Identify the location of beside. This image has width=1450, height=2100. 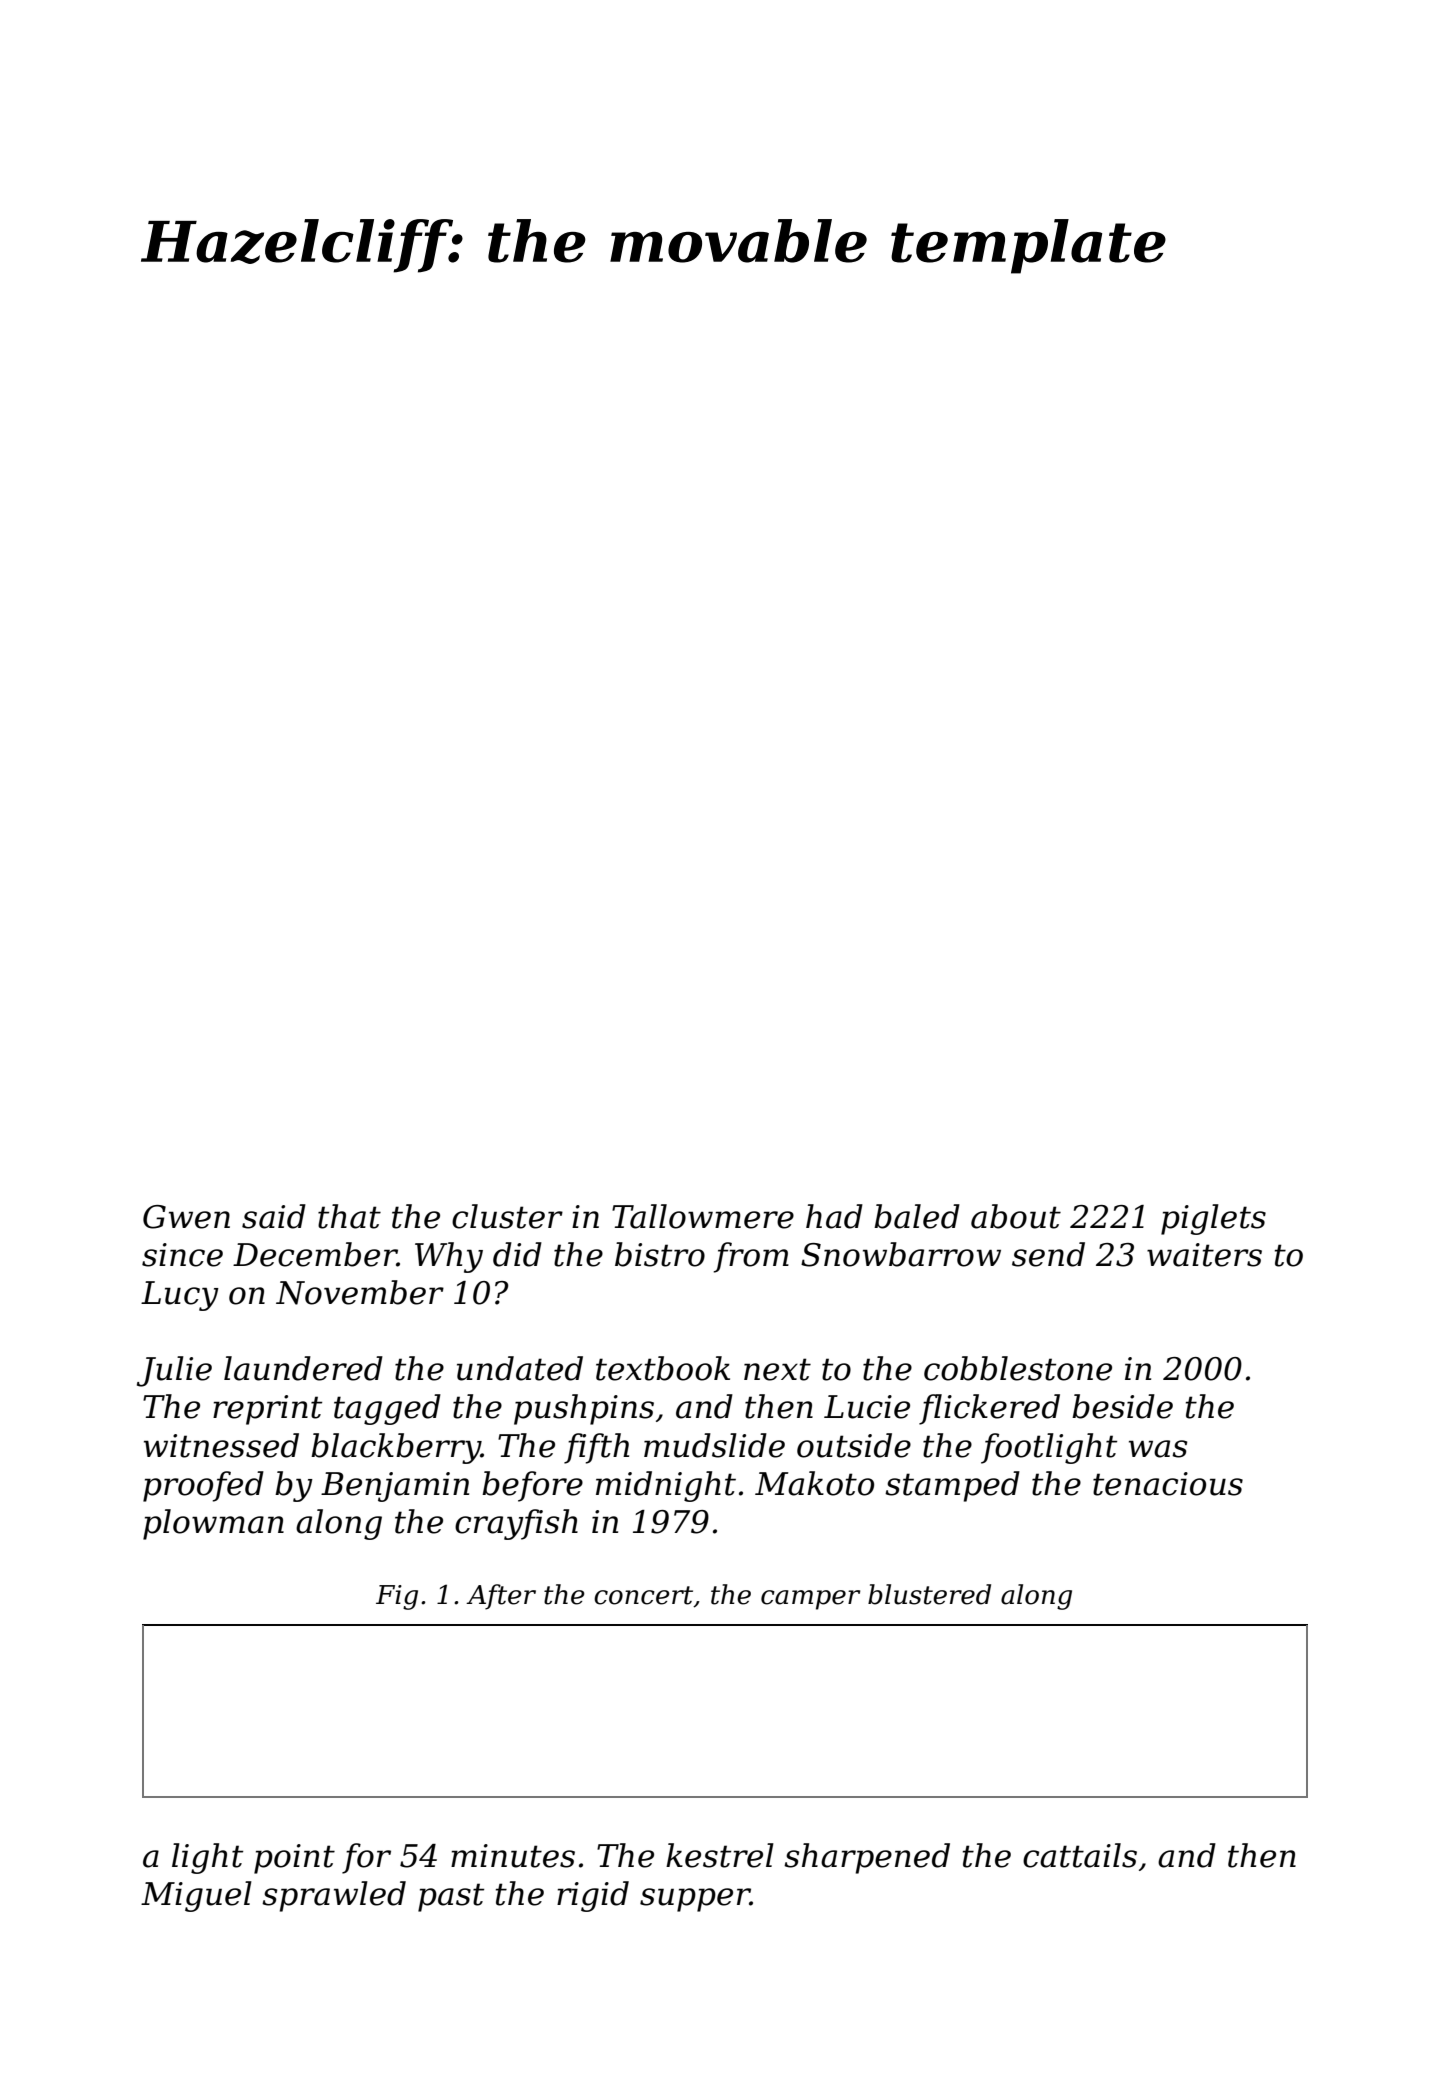
(1122, 1406).
